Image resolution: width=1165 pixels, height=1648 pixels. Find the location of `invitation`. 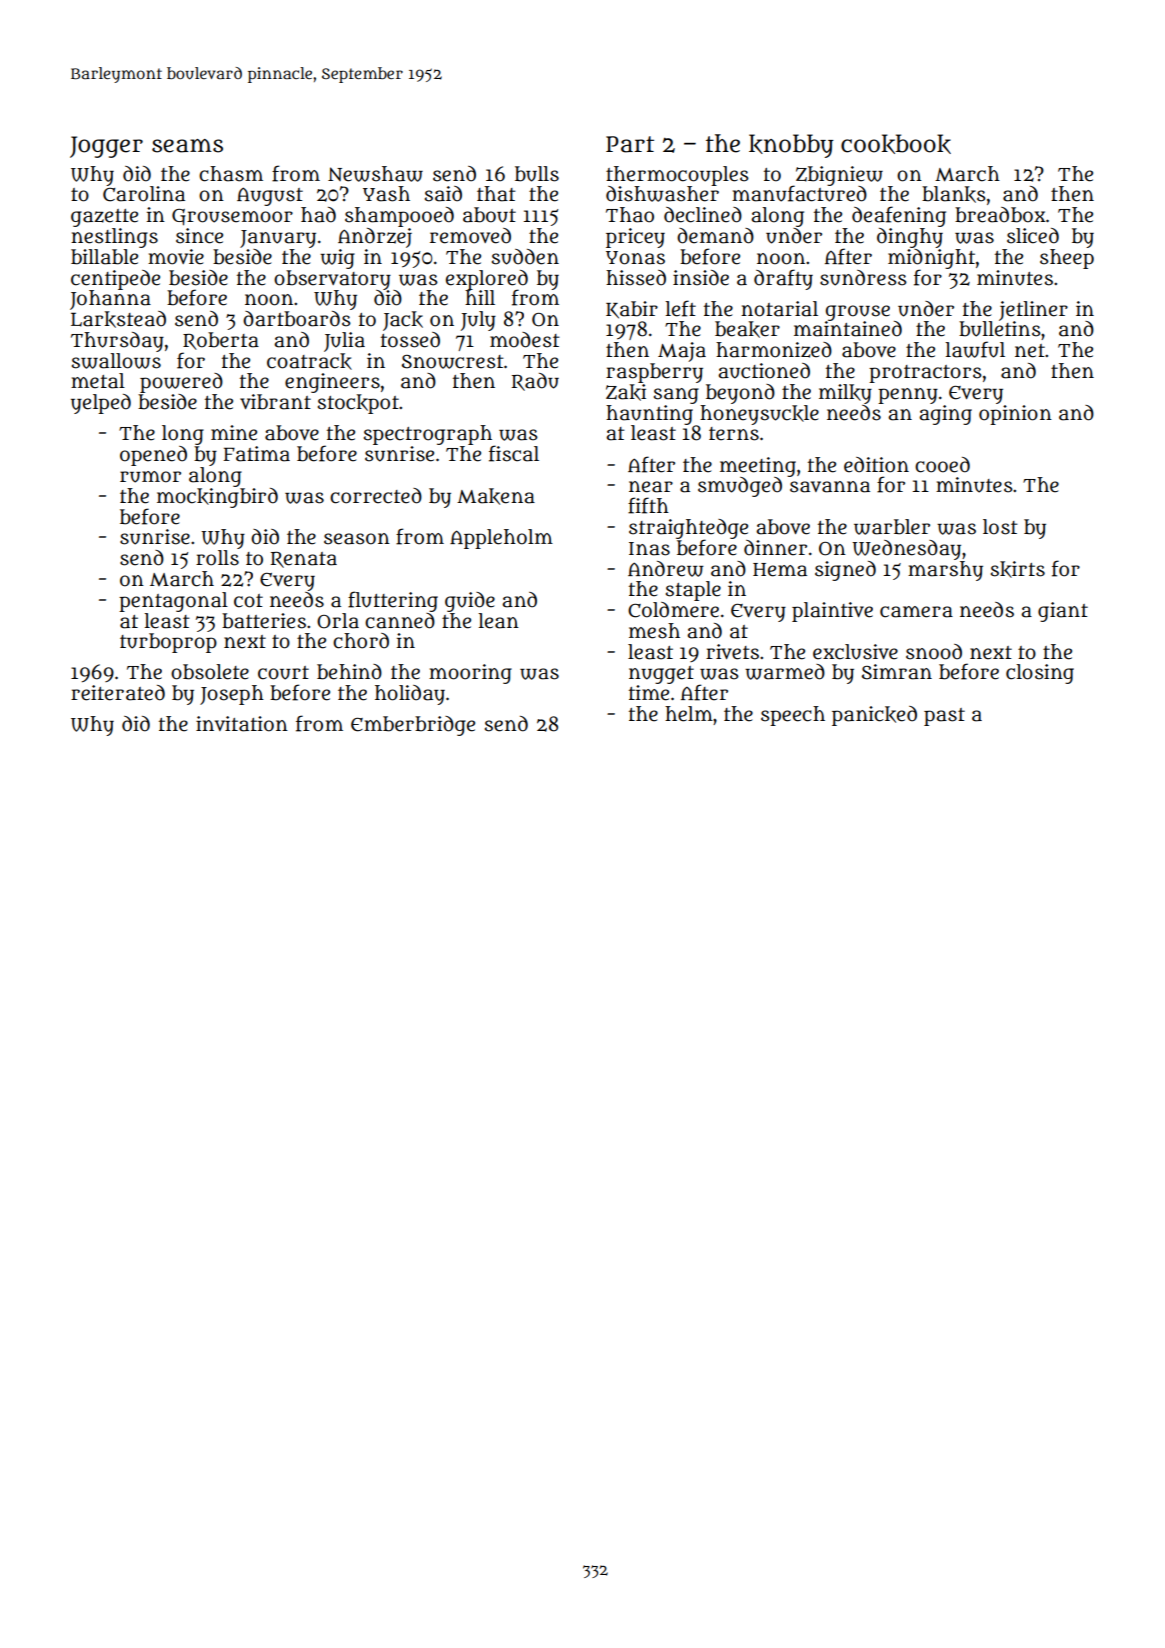

invitation is located at coordinates (242, 724).
